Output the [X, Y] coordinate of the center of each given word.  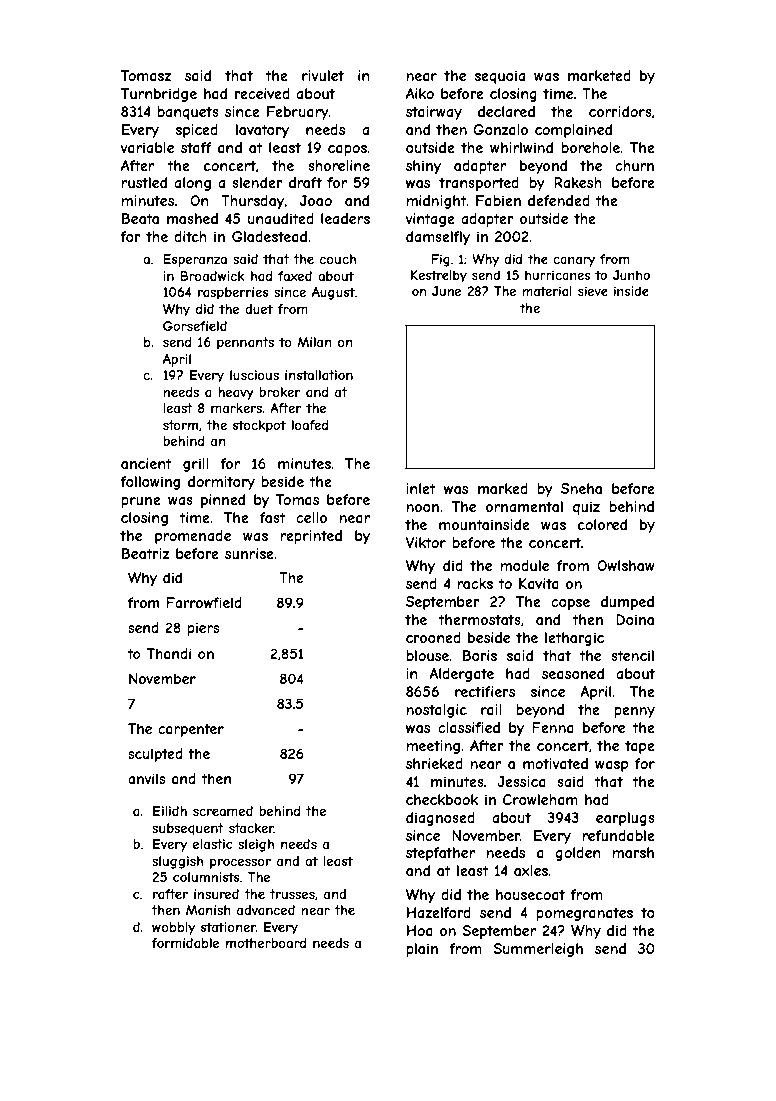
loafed [310, 425]
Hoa [420, 930]
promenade [193, 537]
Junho [631, 275]
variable [147, 147]
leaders [345, 218]
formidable [186, 943]
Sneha [581, 488]
